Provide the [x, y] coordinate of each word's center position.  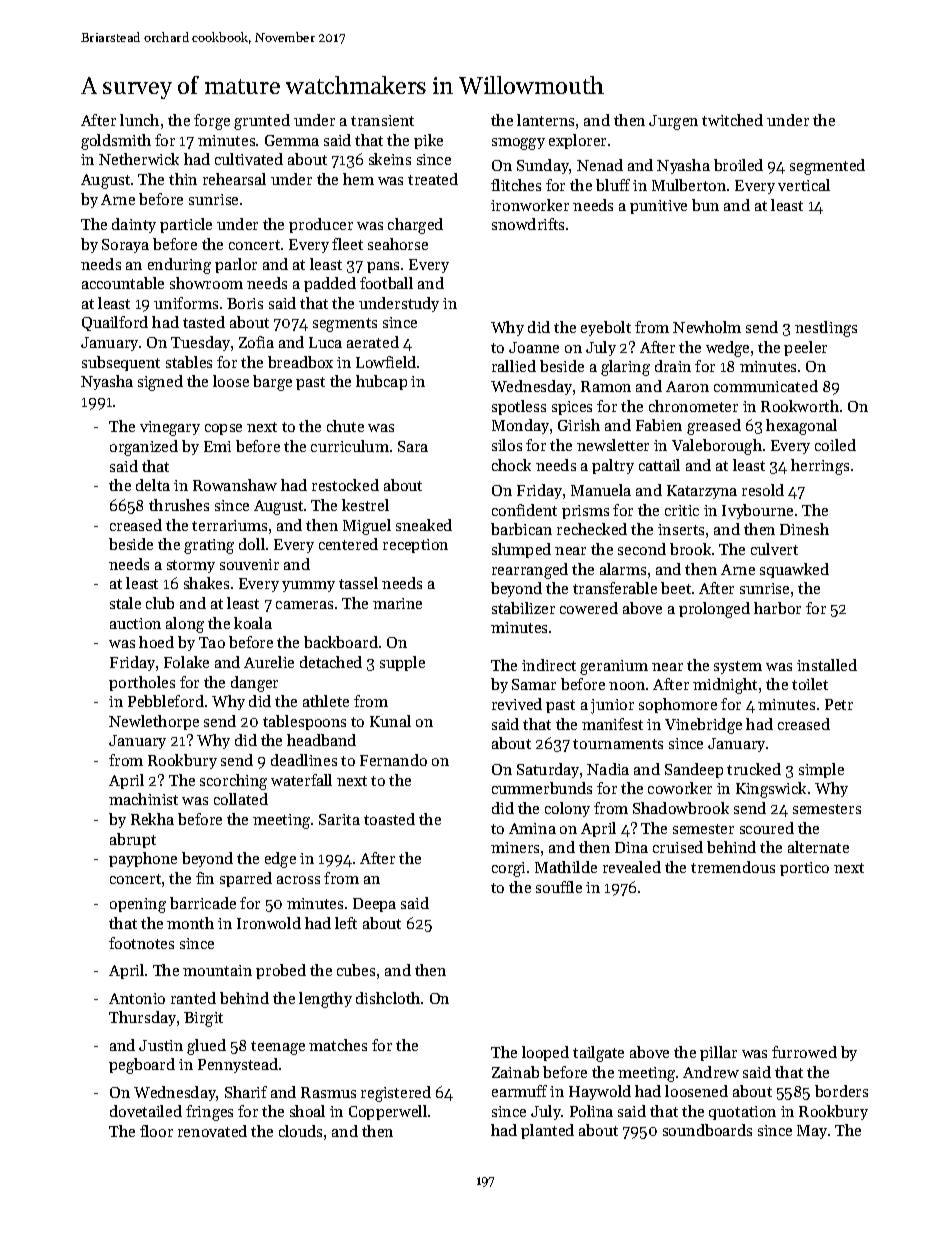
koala [253, 623]
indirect [549, 665]
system [738, 667]
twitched [732, 120]
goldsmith [116, 142]
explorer [577, 141]
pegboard [142, 1066]
